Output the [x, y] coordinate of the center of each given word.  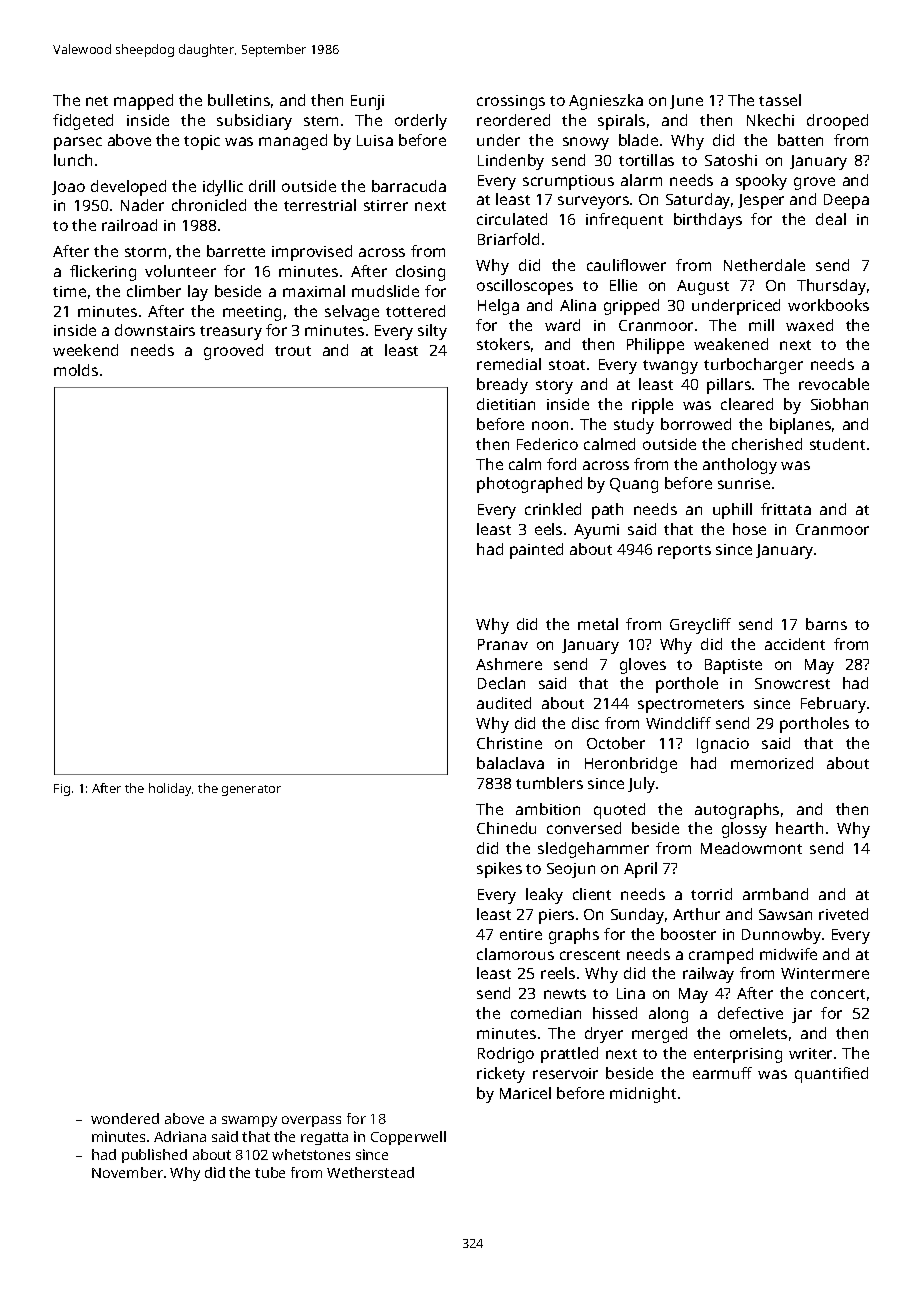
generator [251, 790]
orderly [421, 122]
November [127, 1172]
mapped [143, 102]
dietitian [506, 404]
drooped [837, 122]
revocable [834, 384]
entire [521, 934]
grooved [233, 352]
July [641, 785]
